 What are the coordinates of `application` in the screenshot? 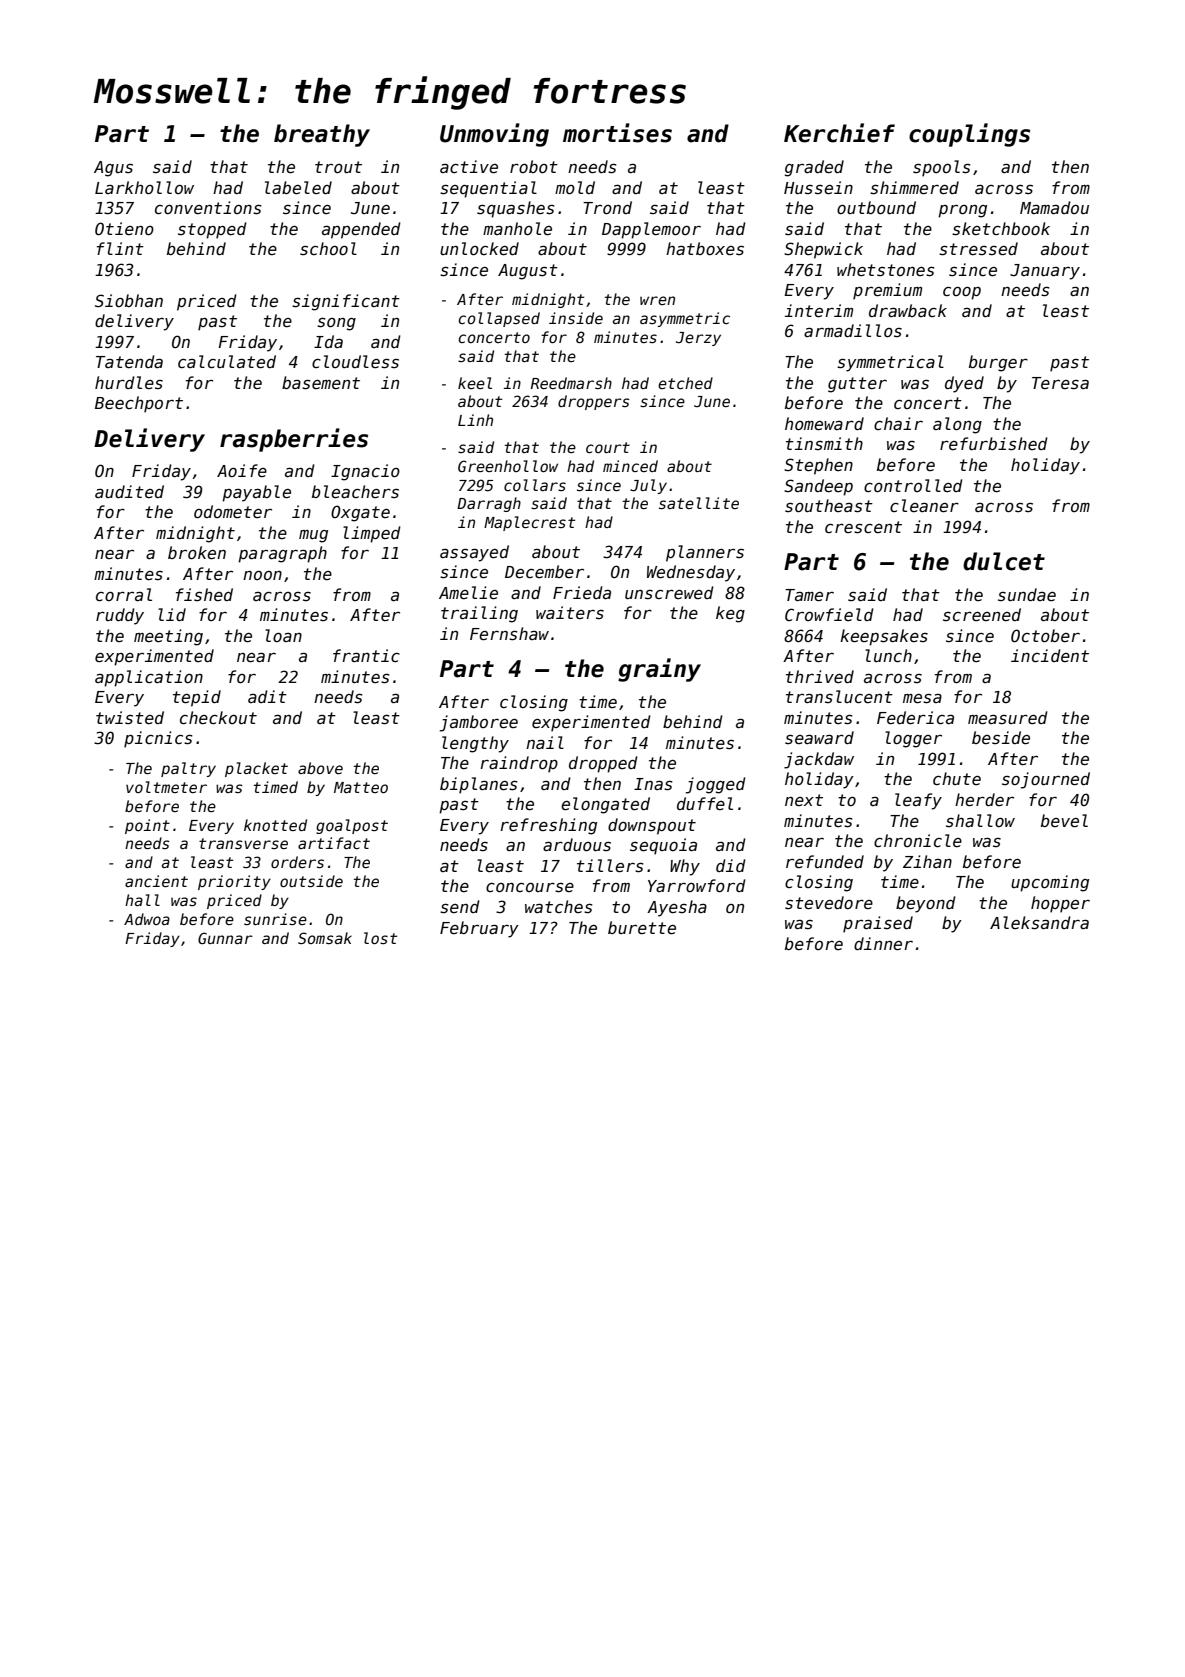 It's located at (149, 678).
